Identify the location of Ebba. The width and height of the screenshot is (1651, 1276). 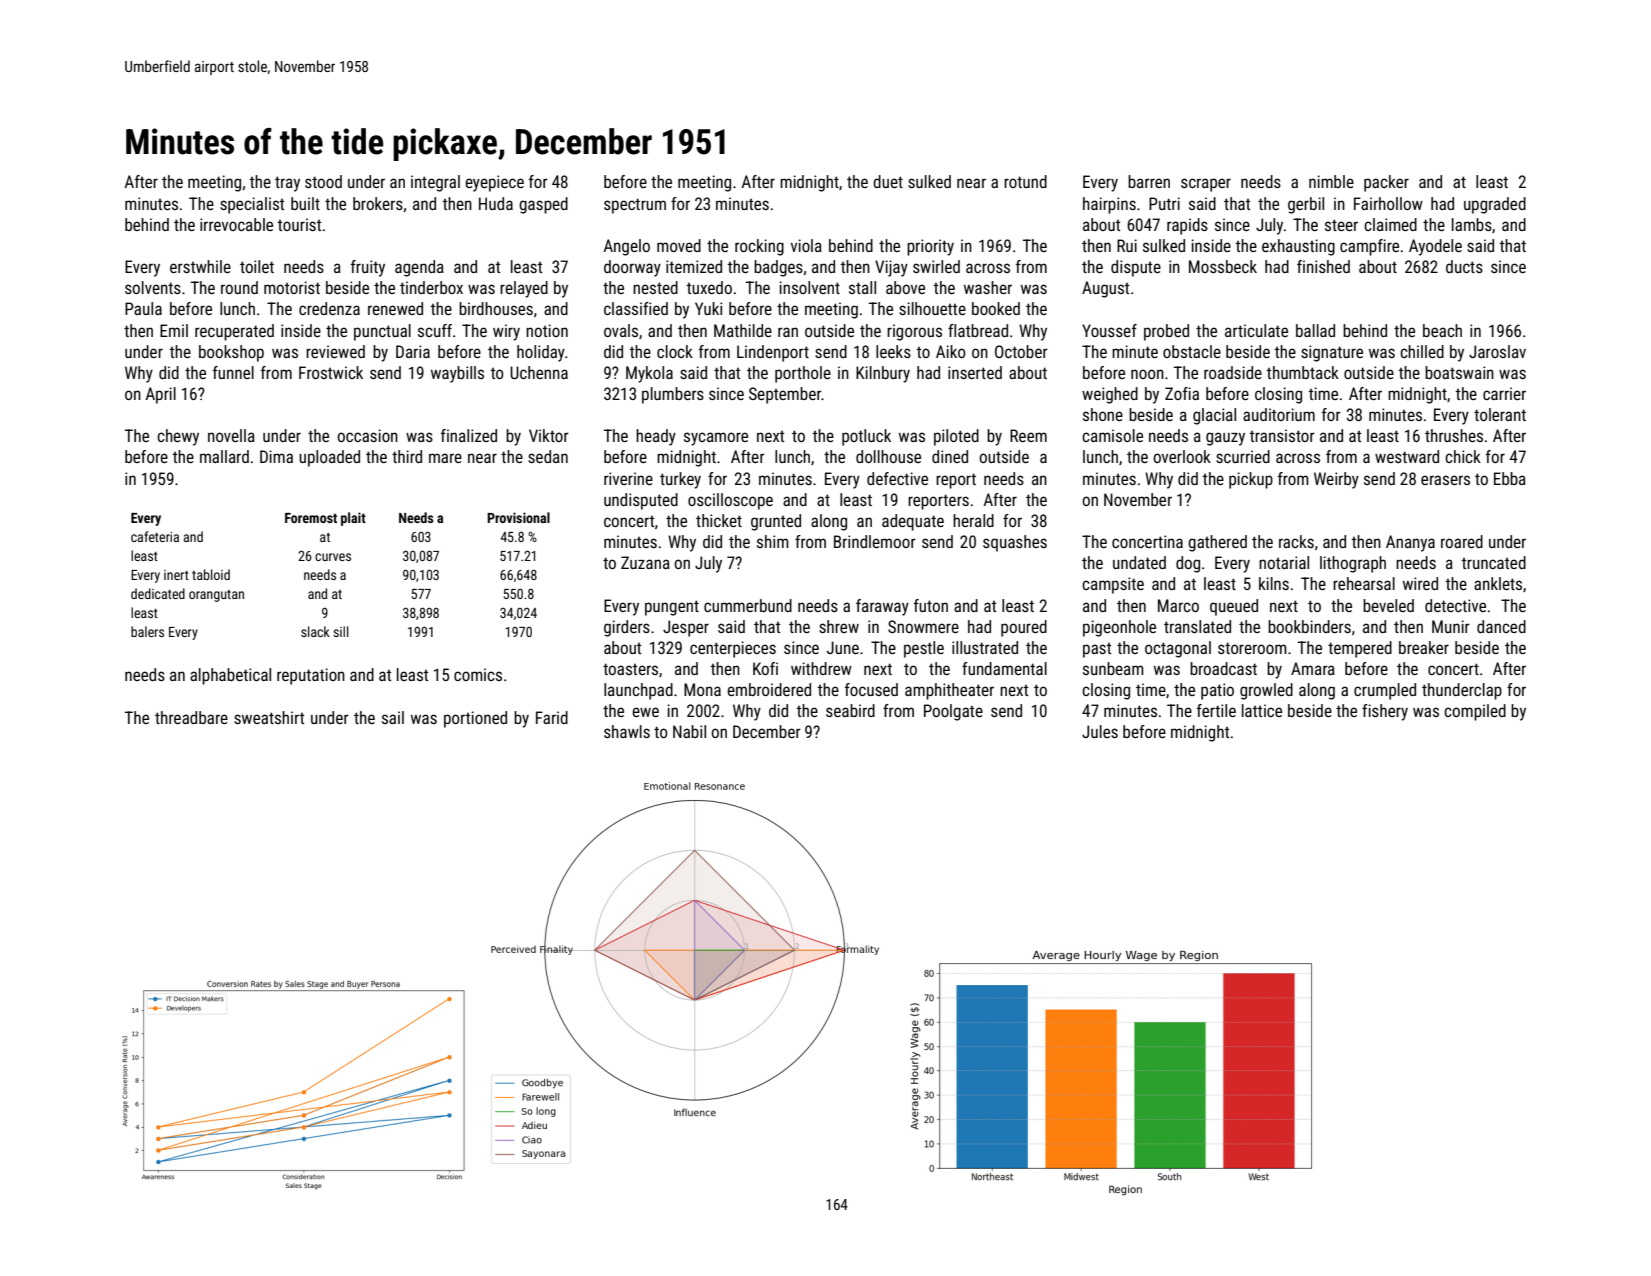
(1510, 478).
